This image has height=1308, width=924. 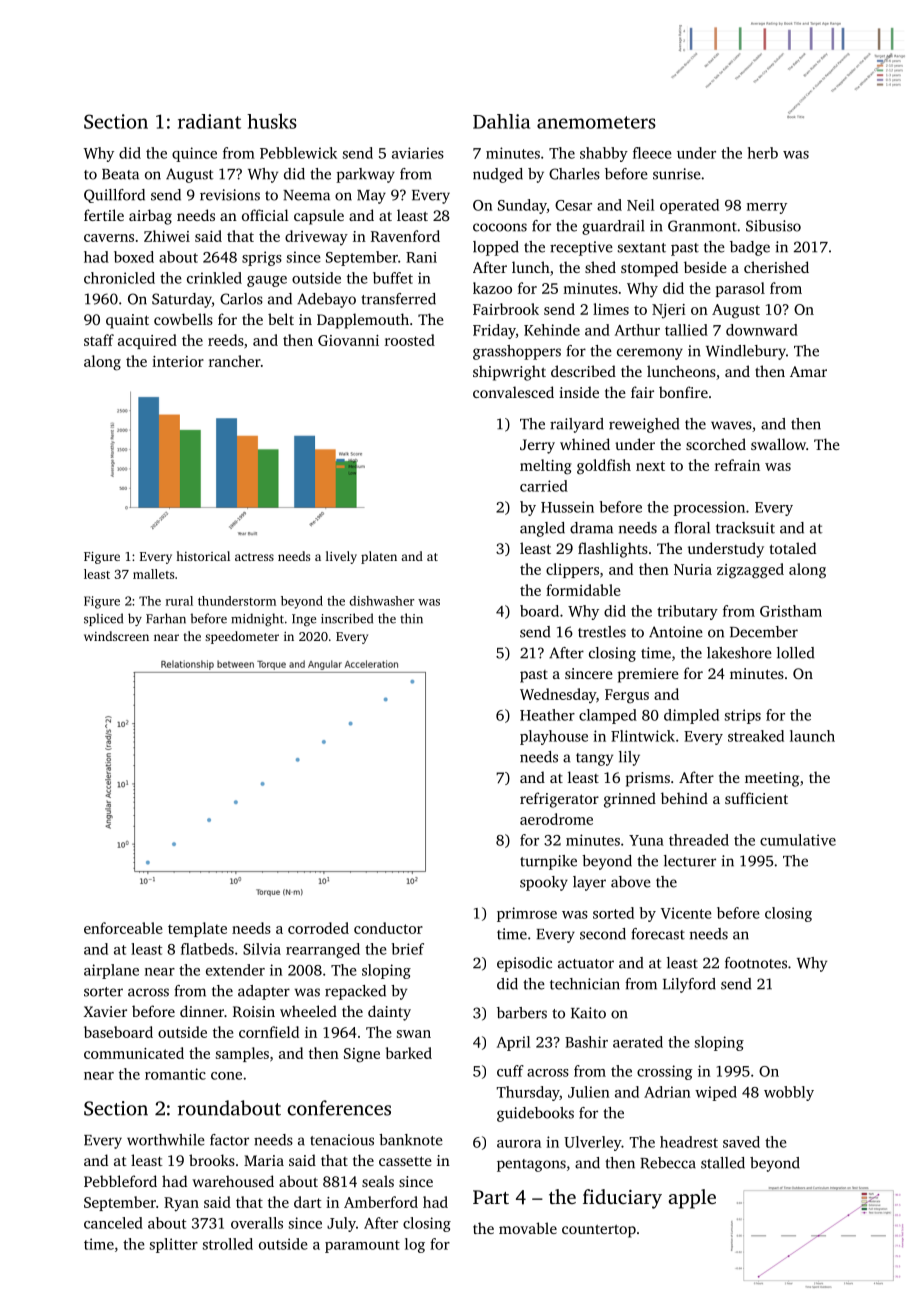 I want to click on revisions, so click(x=230, y=195).
